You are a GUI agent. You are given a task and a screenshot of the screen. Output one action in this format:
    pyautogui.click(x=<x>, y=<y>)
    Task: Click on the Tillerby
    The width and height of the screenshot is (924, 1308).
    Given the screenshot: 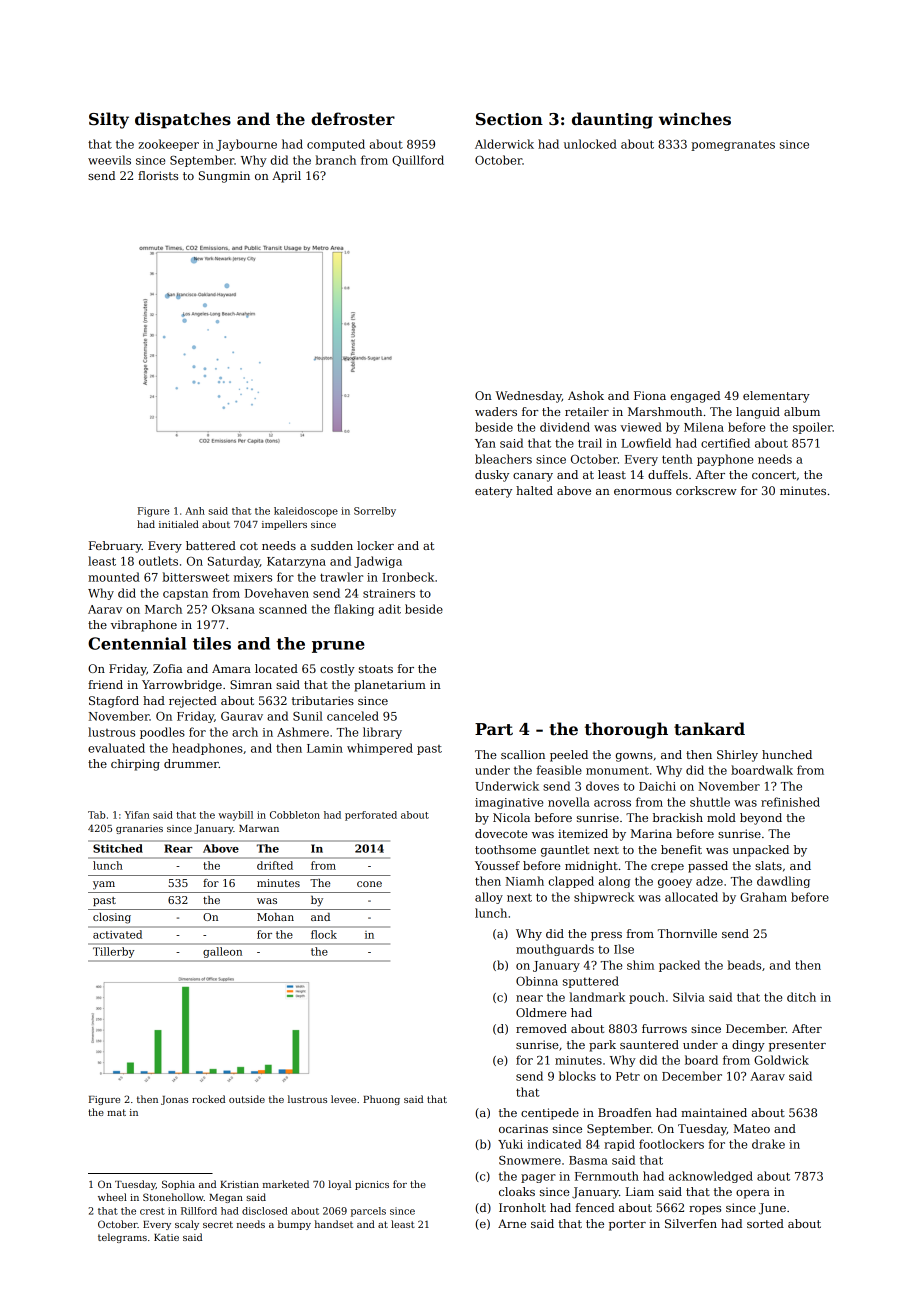 What is the action you would take?
    pyautogui.click(x=114, y=952)
